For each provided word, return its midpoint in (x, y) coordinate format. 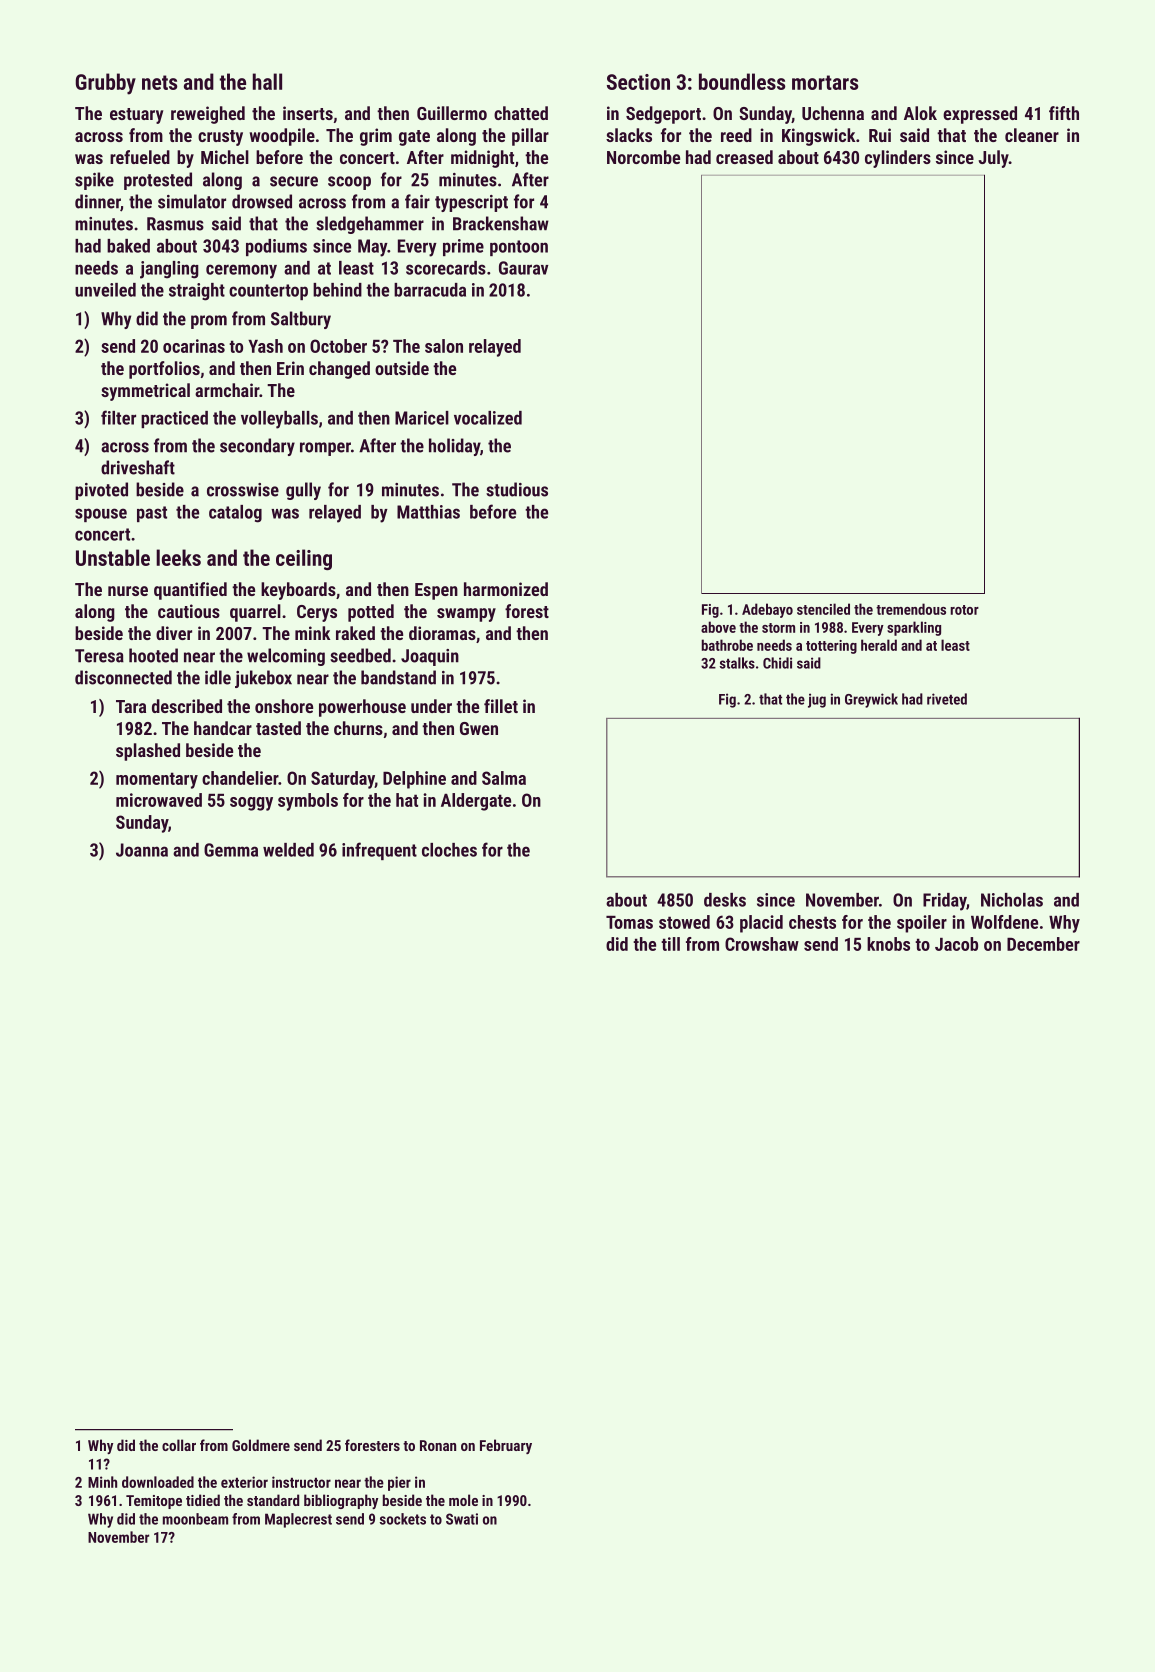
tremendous (911, 609)
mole (463, 1500)
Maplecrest (298, 1520)
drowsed (262, 201)
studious (517, 489)
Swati (462, 1519)
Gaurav (523, 268)
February (506, 1446)
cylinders (898, 159)
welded (288, 850)
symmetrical (145, 392)
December (1043, 944)
